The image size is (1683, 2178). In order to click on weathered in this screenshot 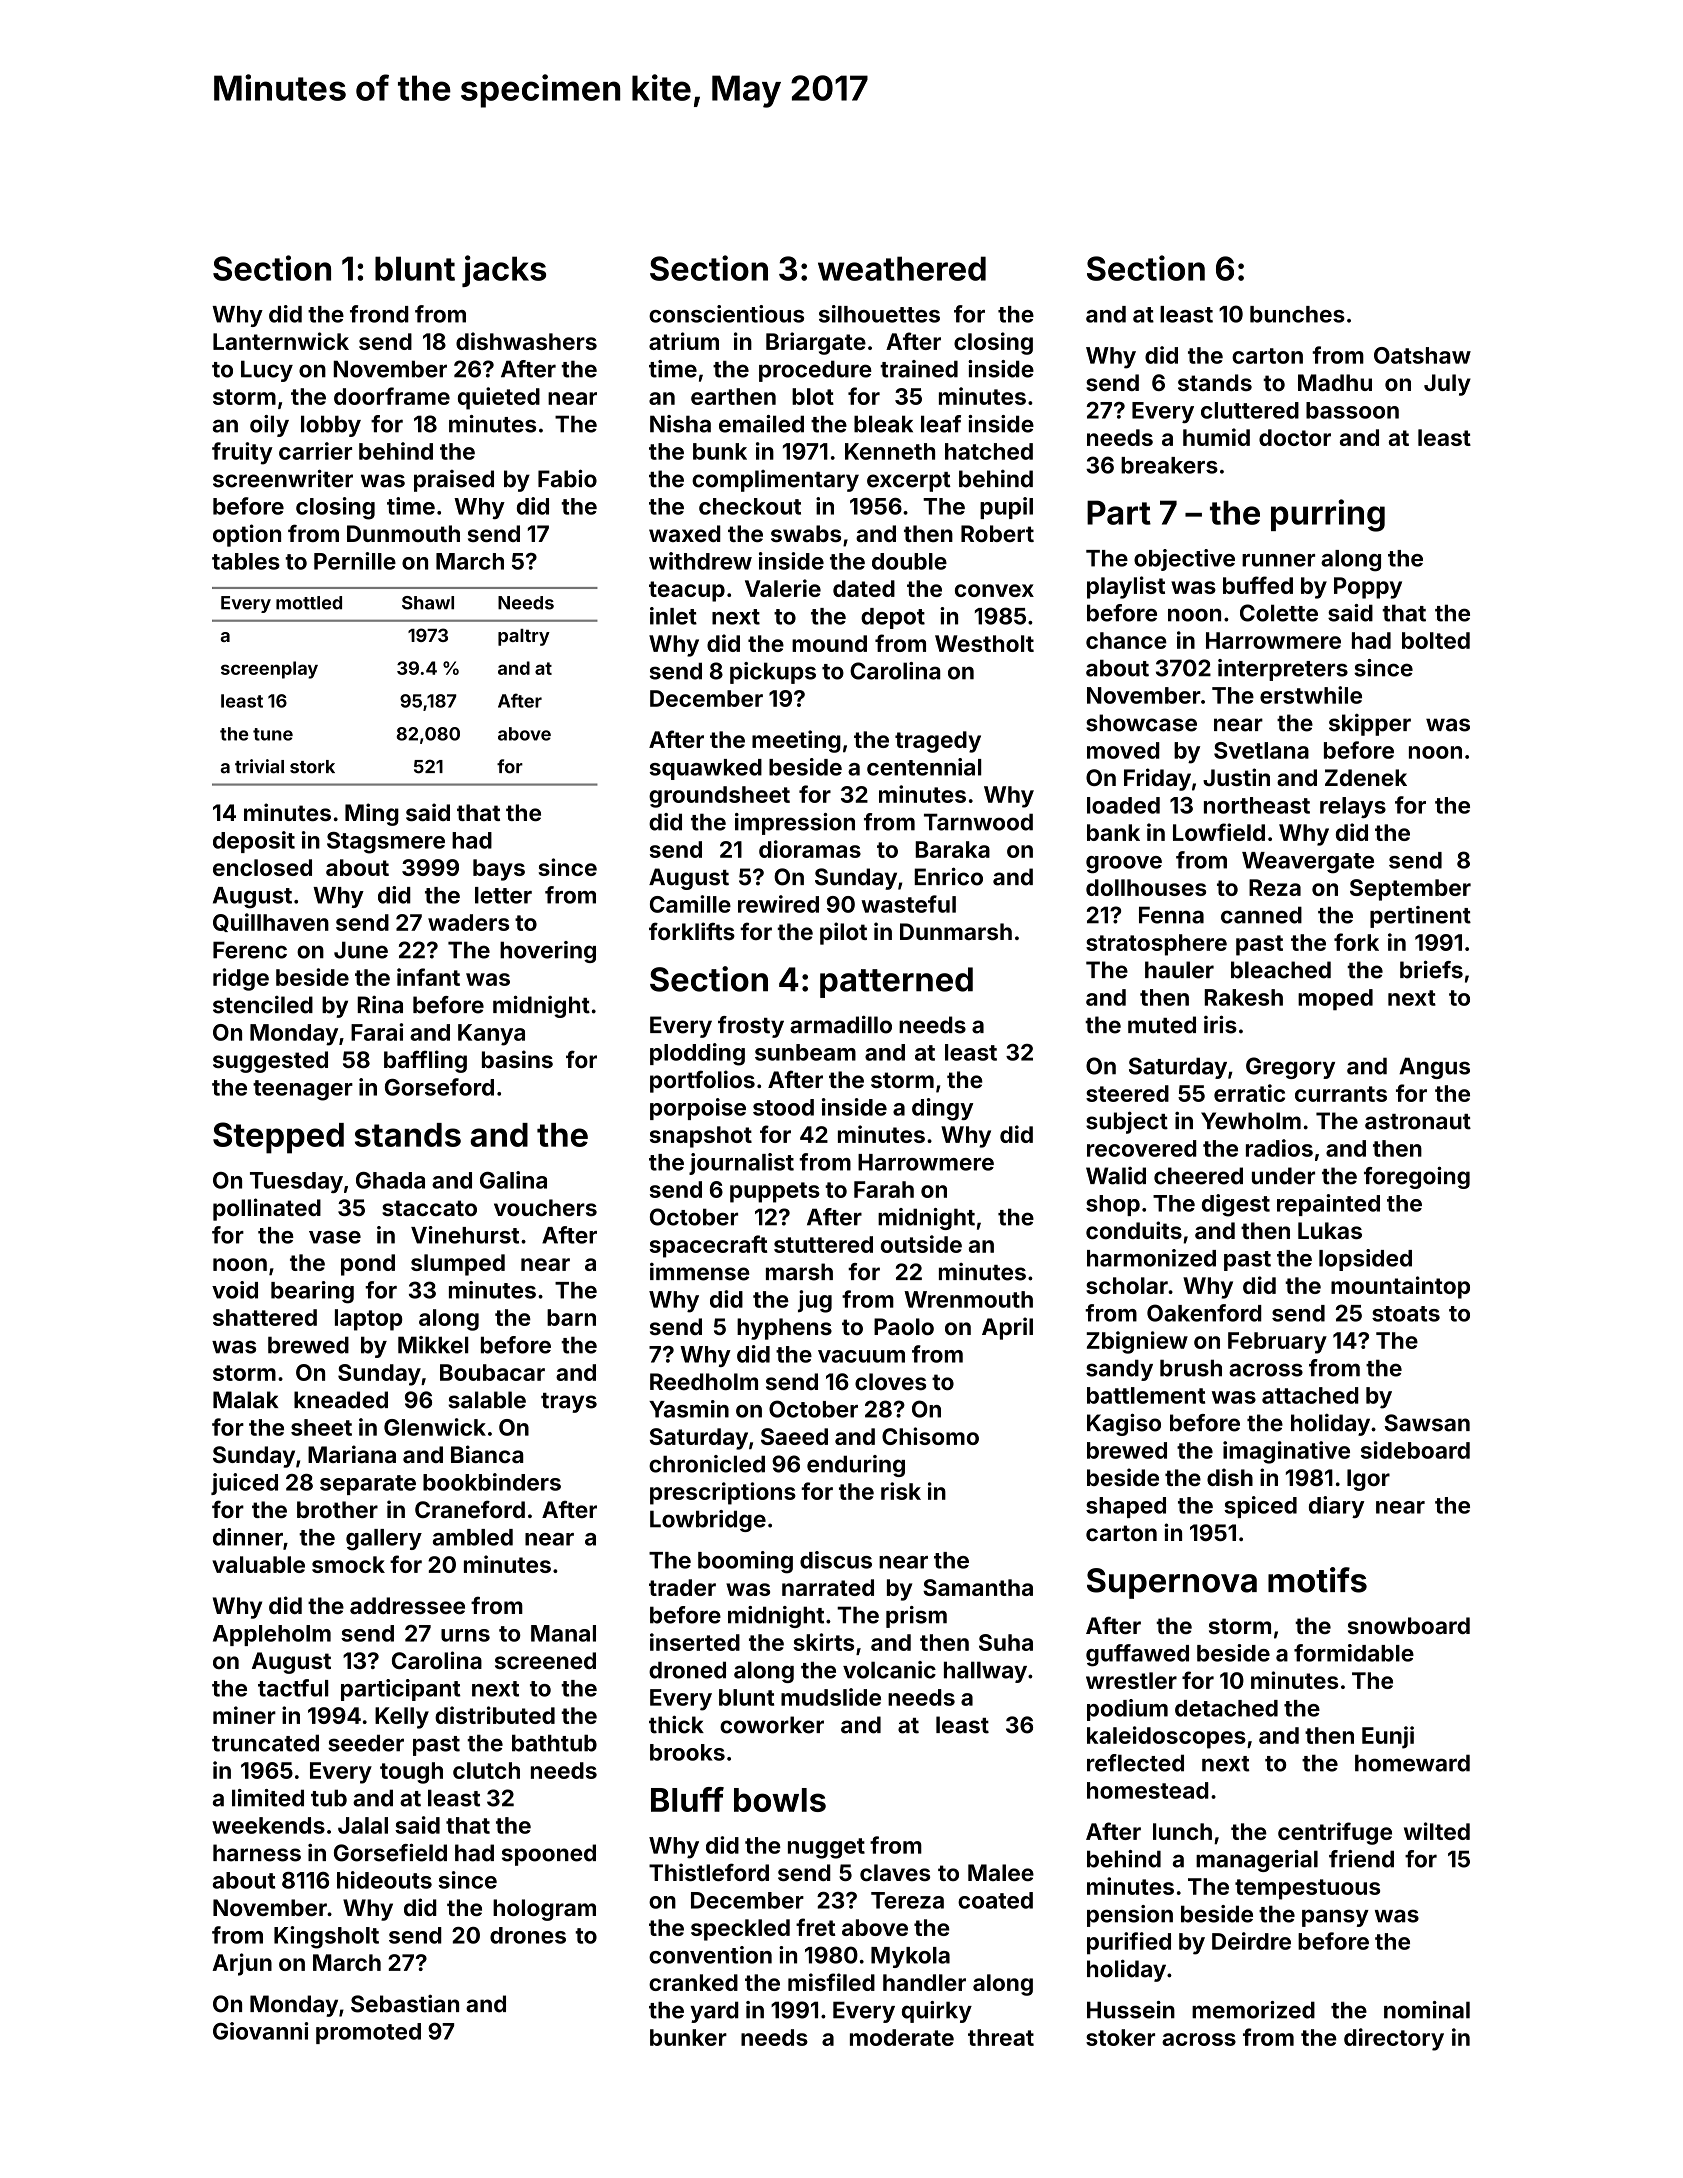, I will do `click(902, 268)`.
